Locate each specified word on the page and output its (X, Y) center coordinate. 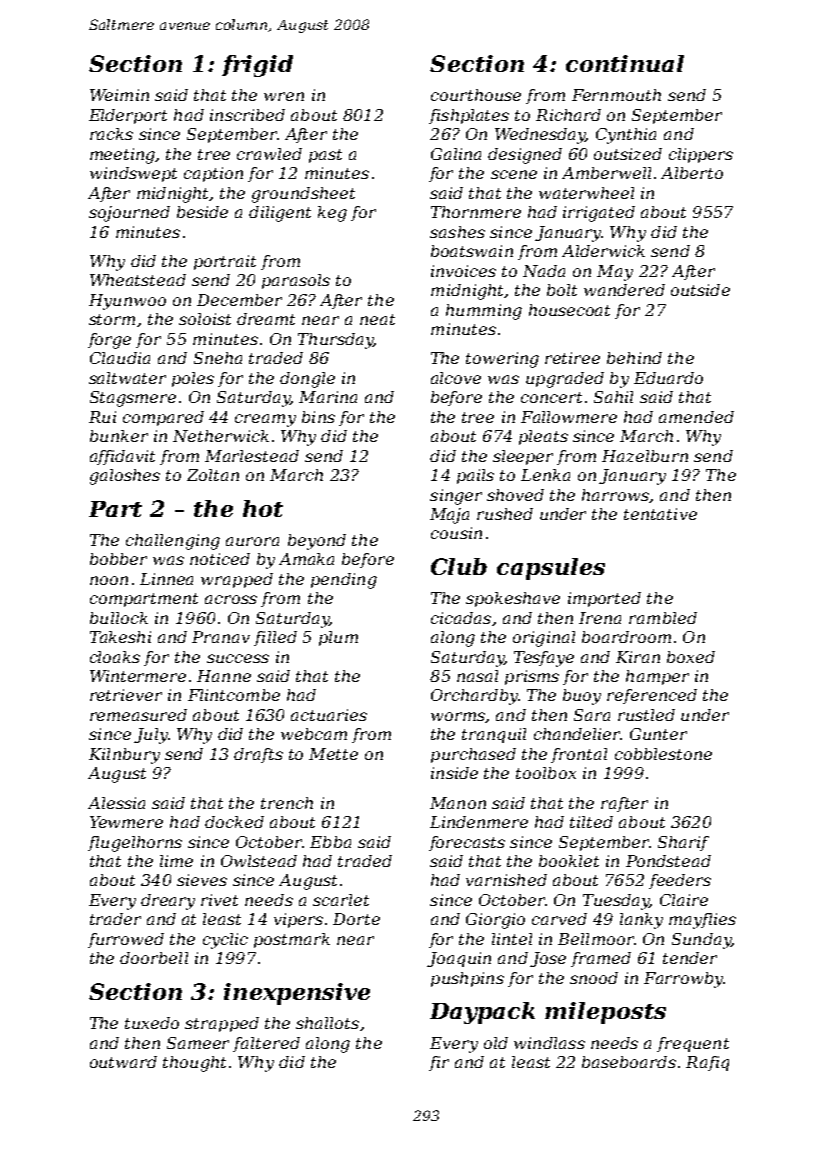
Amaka (306, 559)
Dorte (356, 919)
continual (625, 63)
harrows (615, 495)
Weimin (119, 95)
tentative (660, 514)
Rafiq (707, 1063)
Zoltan (213, 475)
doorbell (154, 958)
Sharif (683, 843)
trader (115, 919)
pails (475, 476)
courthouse (476, 95)
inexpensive (297, 994)
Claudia (120, 358)
